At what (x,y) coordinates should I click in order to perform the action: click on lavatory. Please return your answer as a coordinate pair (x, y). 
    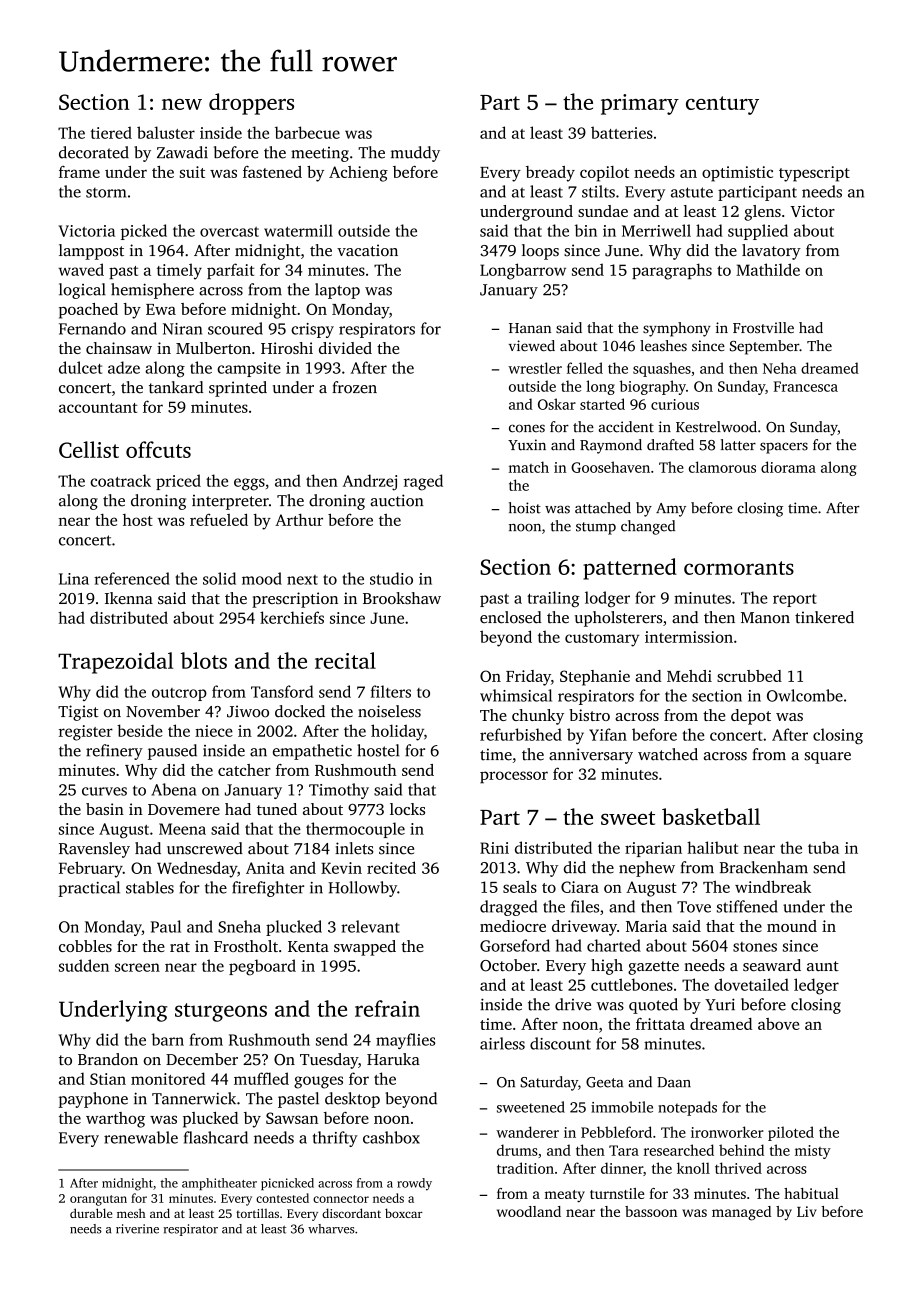
    Looking at the image, I should click on (771, 252).
